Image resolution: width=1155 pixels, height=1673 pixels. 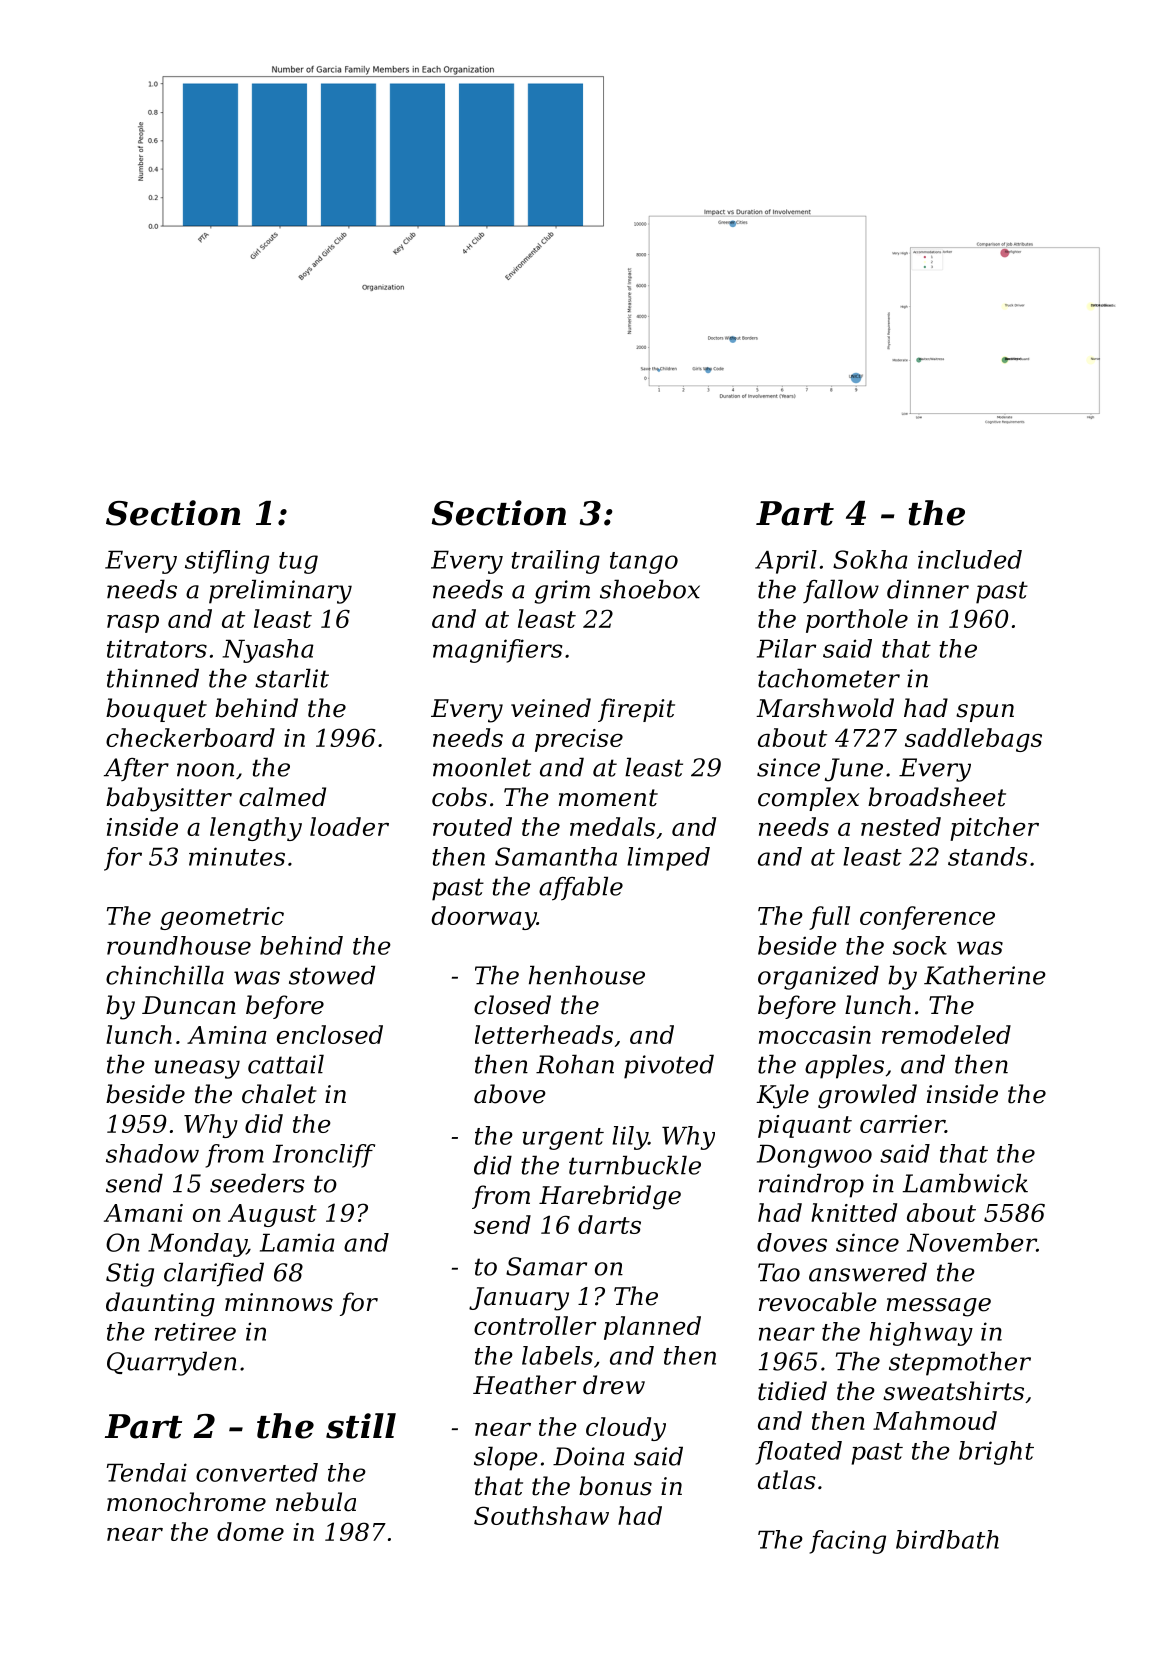 I want to click on included, so click(x=970, y=559).
